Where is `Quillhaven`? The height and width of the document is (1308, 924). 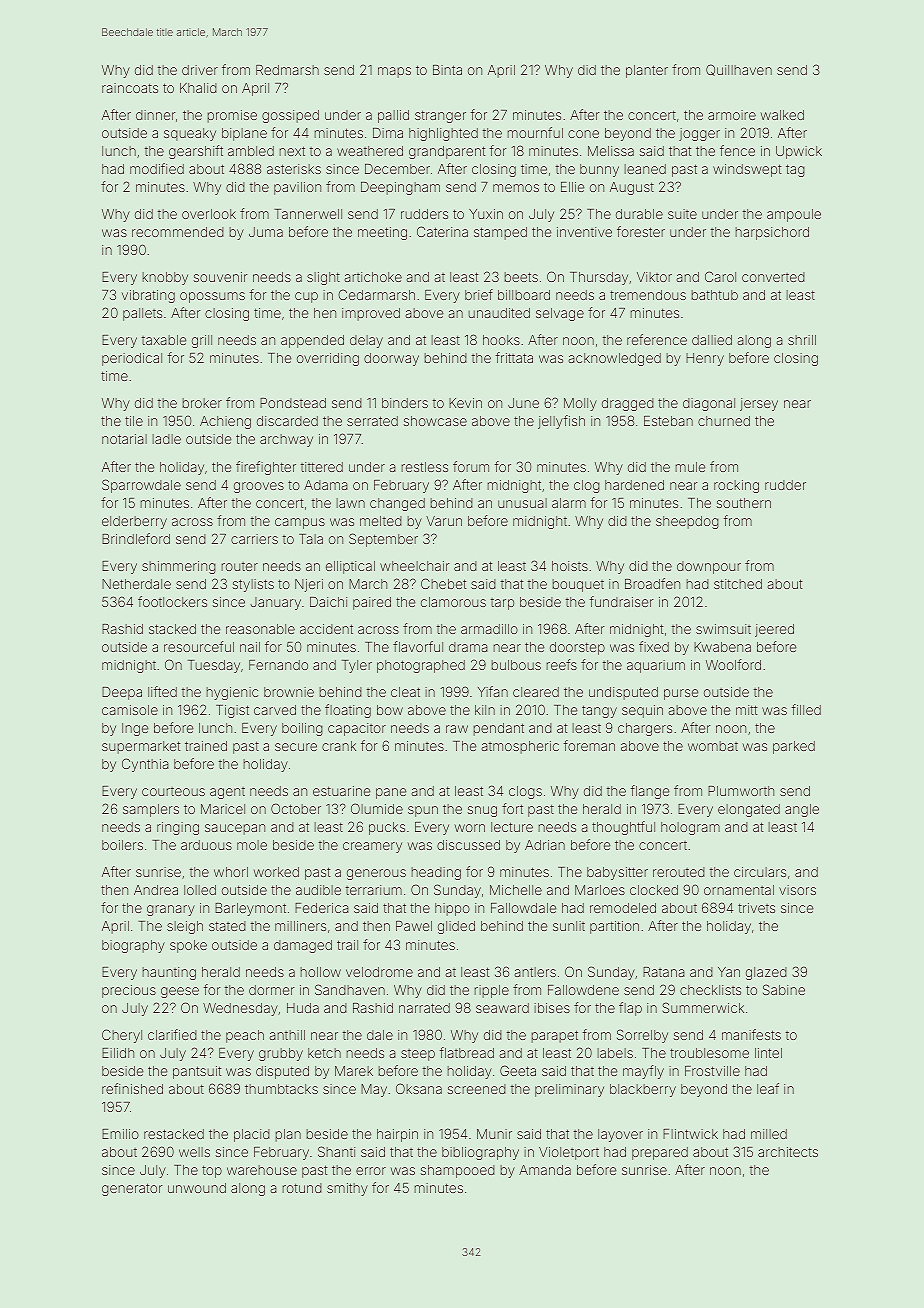
Quillhaven is located at coordinates (739, 70).
